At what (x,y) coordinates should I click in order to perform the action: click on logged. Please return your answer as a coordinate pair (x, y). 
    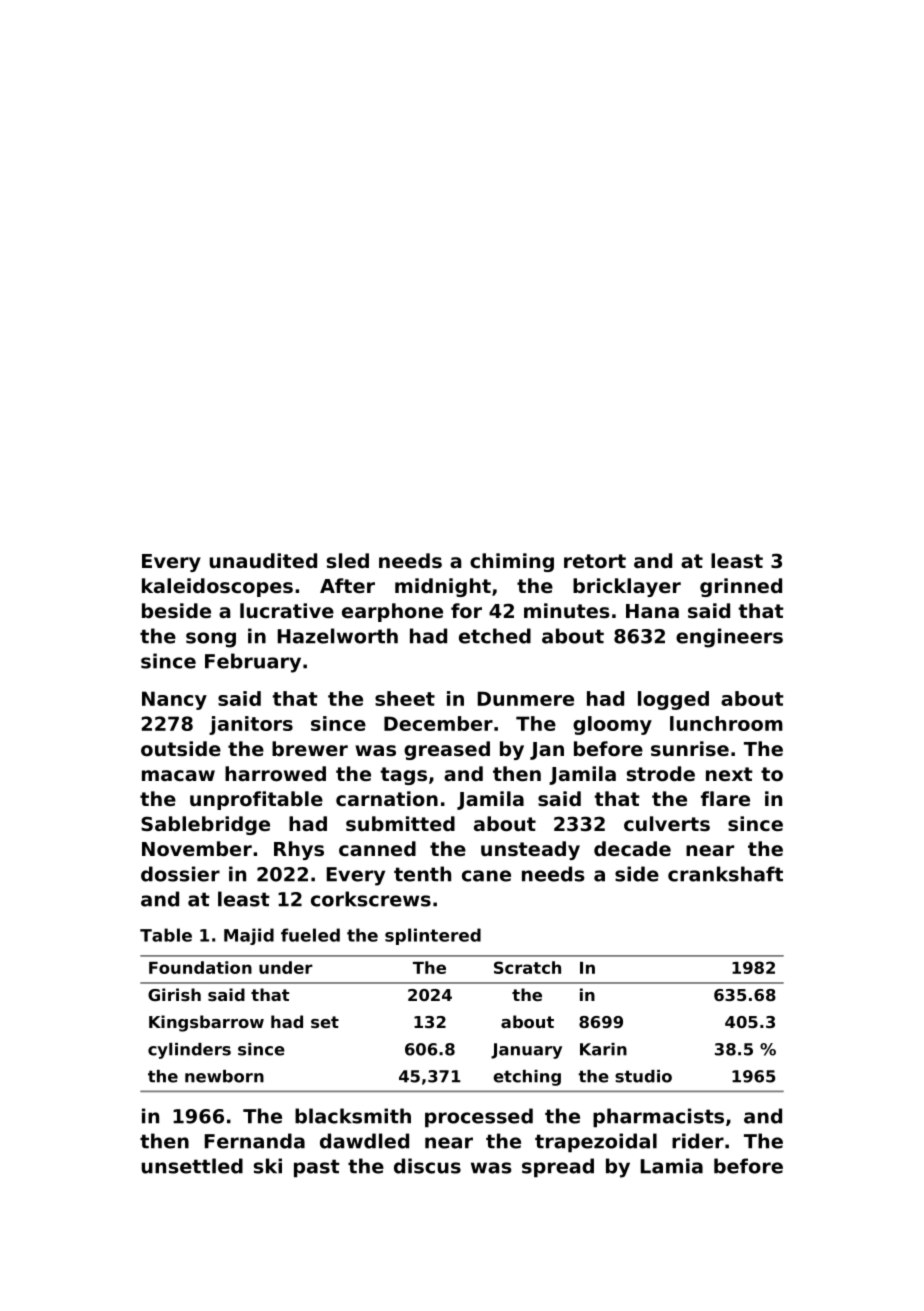
    Looking at the image, I should click on (673, 700).
